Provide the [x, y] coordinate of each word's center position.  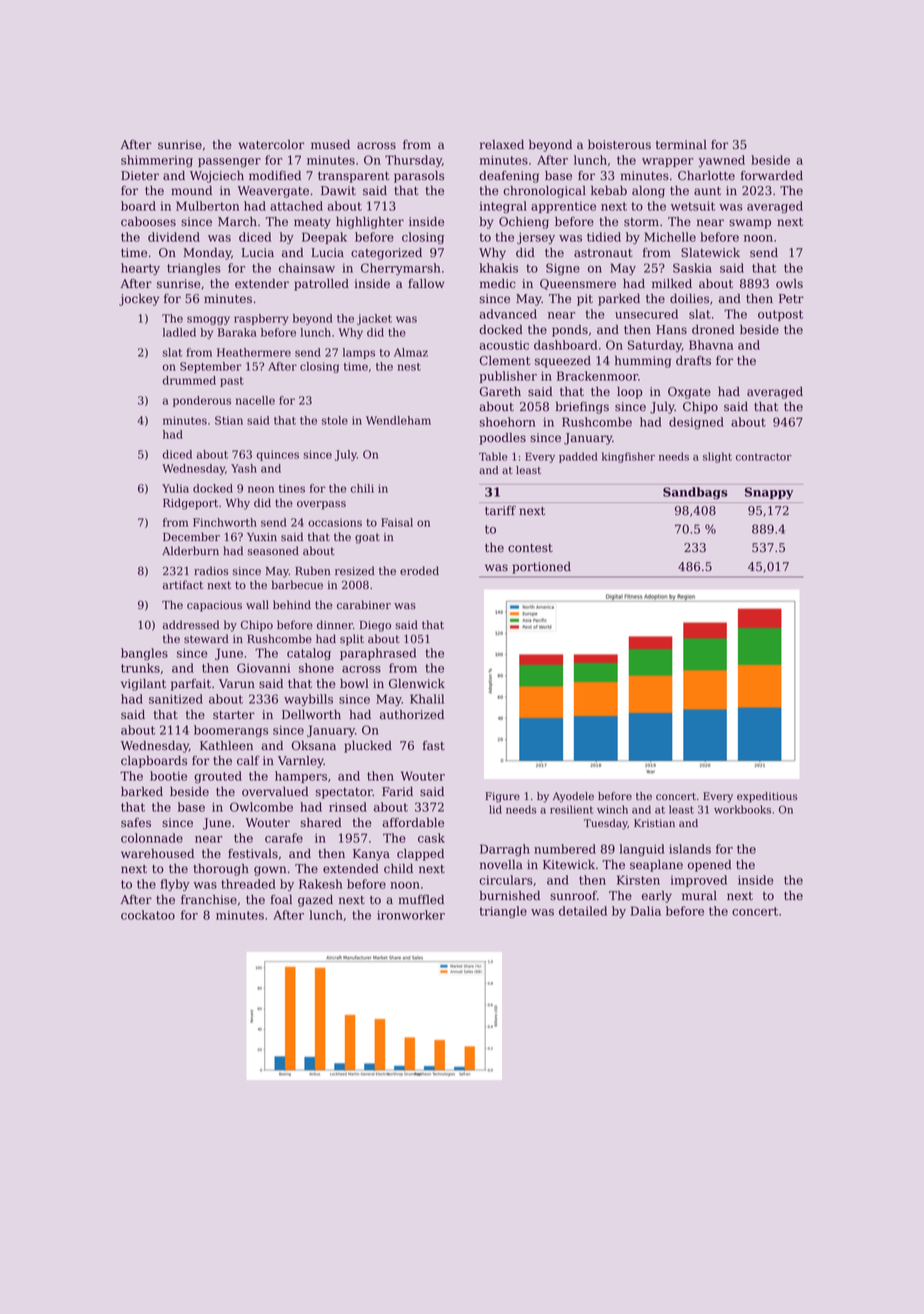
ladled [179, 332]
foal [281, 899]
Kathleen [226, 745]
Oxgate [689, 393]
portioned [541, 567]
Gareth [500, 392]
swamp [750, 224]
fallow [426, 283]
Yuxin [262, 537]
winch [612, 809]
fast [434, 745]
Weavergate [273, 192]
